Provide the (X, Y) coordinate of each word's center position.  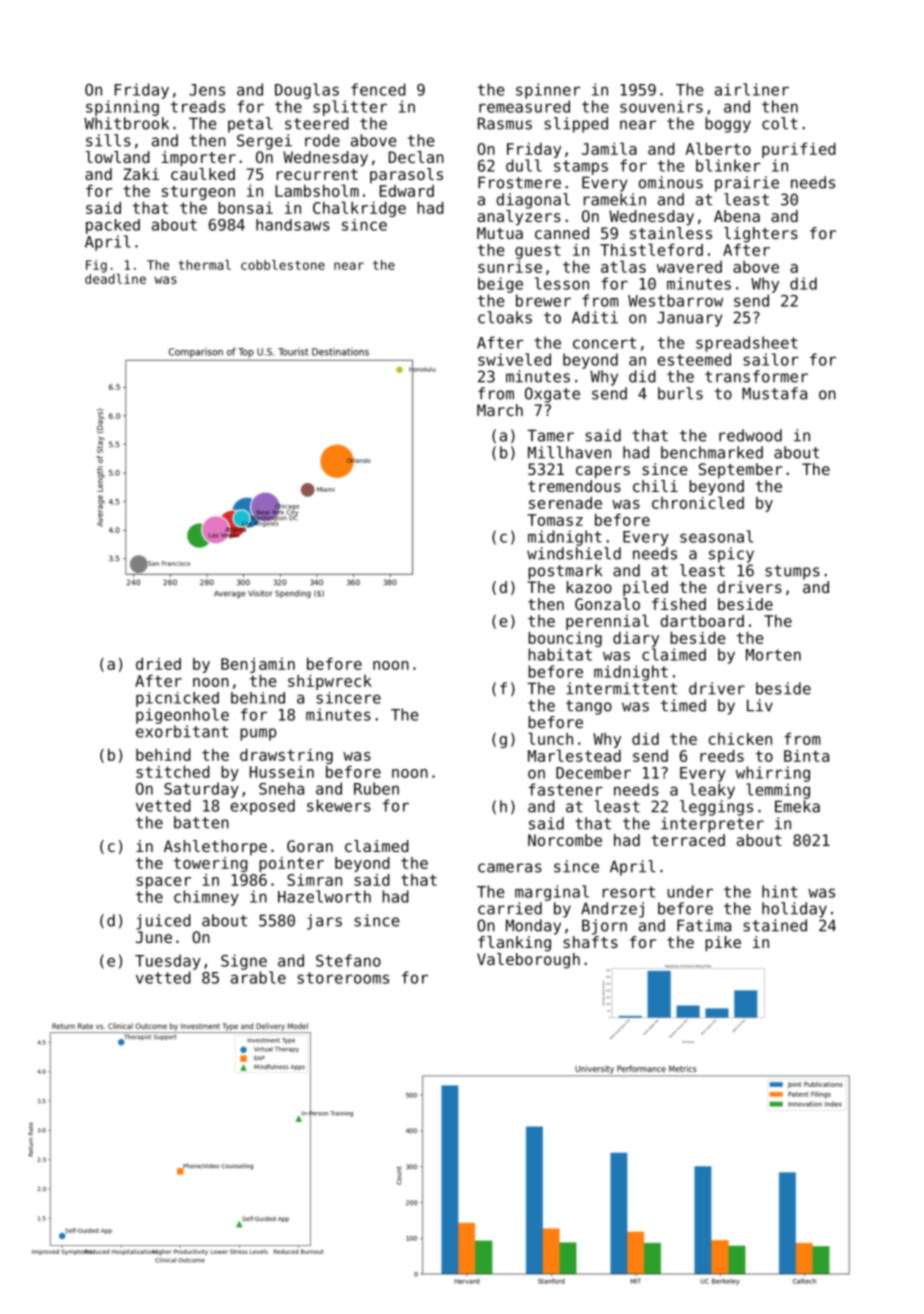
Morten (773, 655)
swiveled (514, 359)
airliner (752, 89)
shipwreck (330, 682)
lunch (550, 738)
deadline (115, 279)
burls (680, 393)
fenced (378, 89)
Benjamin (258, 665)
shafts (590, 942)
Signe (244, 962)
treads (198, 106)
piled (645, 589)
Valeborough (528, 961)
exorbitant (182, 731)
